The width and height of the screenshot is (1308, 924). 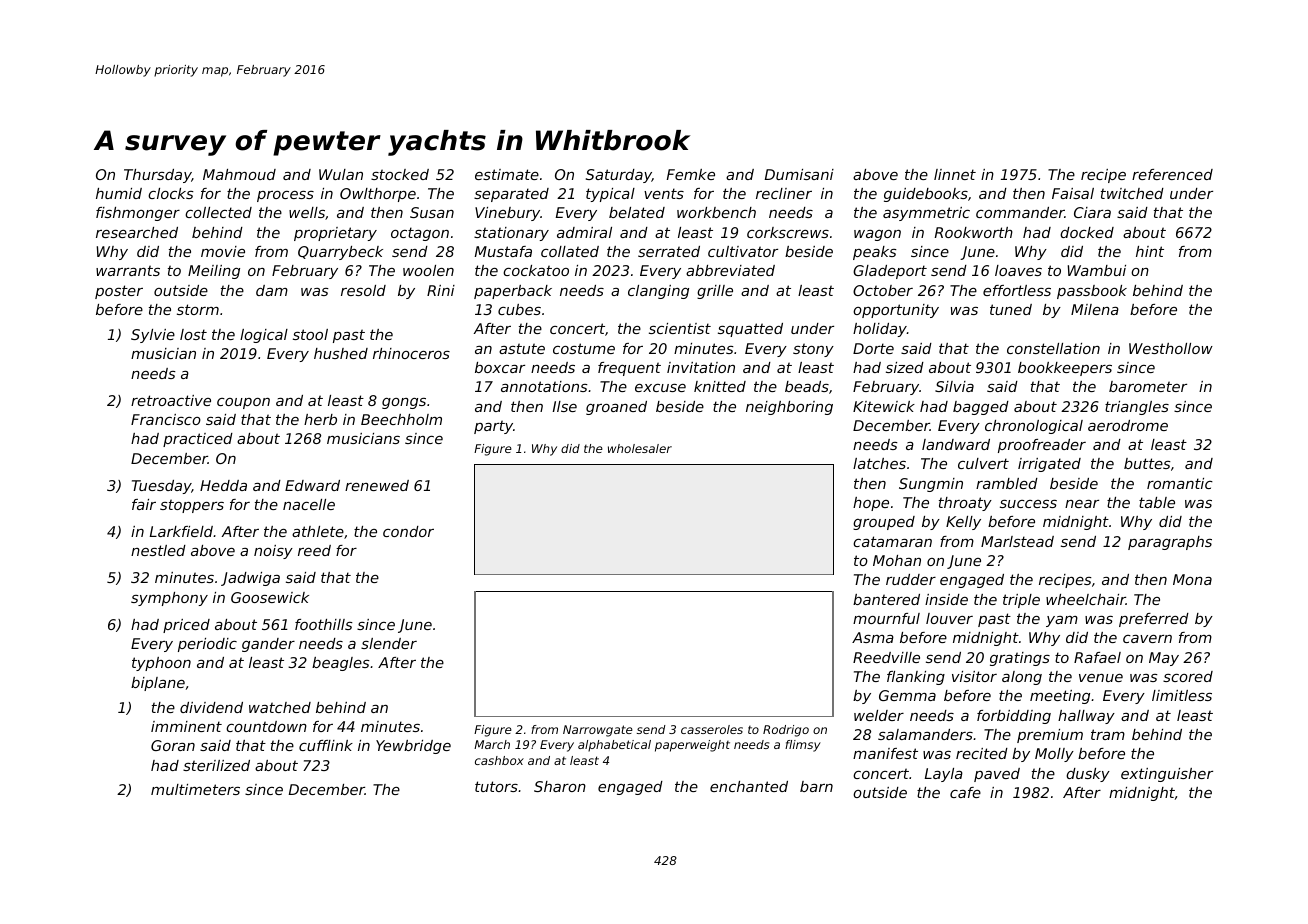 I want to click on referenced, so click(x=1172, y=174).
